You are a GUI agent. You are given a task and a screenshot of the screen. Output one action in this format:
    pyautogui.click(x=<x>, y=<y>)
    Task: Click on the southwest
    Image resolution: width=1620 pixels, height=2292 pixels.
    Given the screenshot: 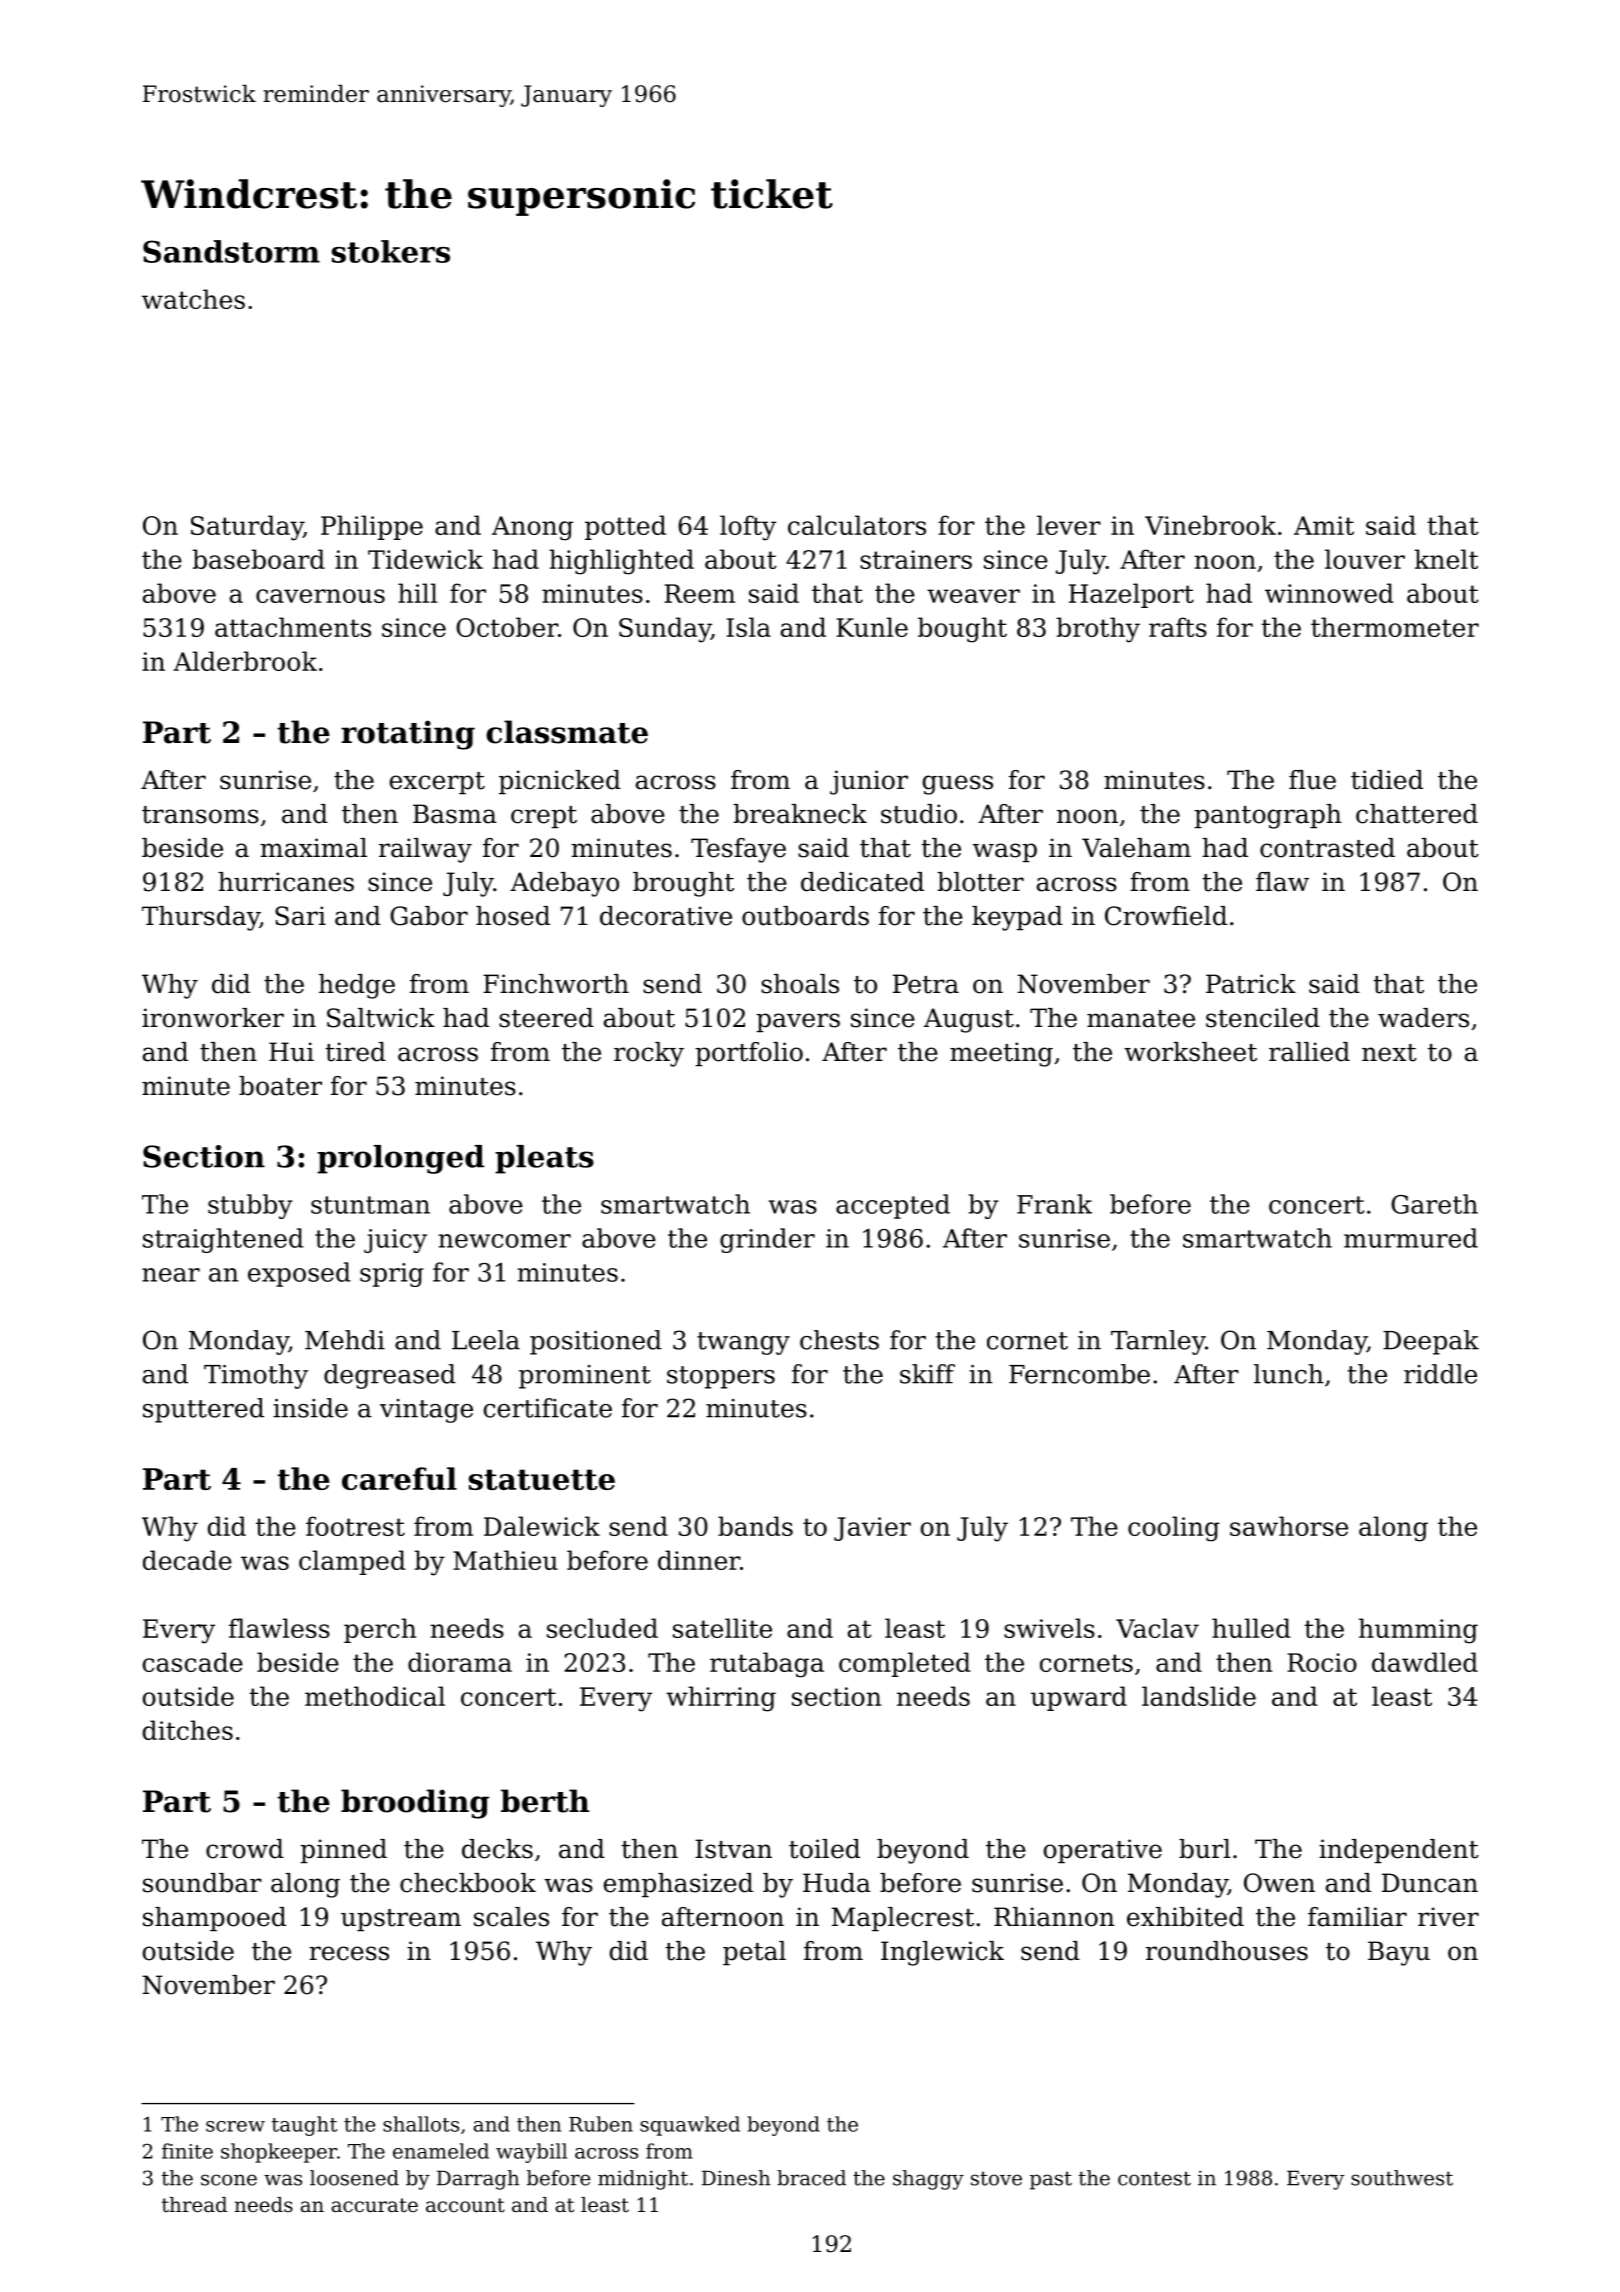 What is the action you would take?
    pyautogui.click(x=1402, y=2178)
